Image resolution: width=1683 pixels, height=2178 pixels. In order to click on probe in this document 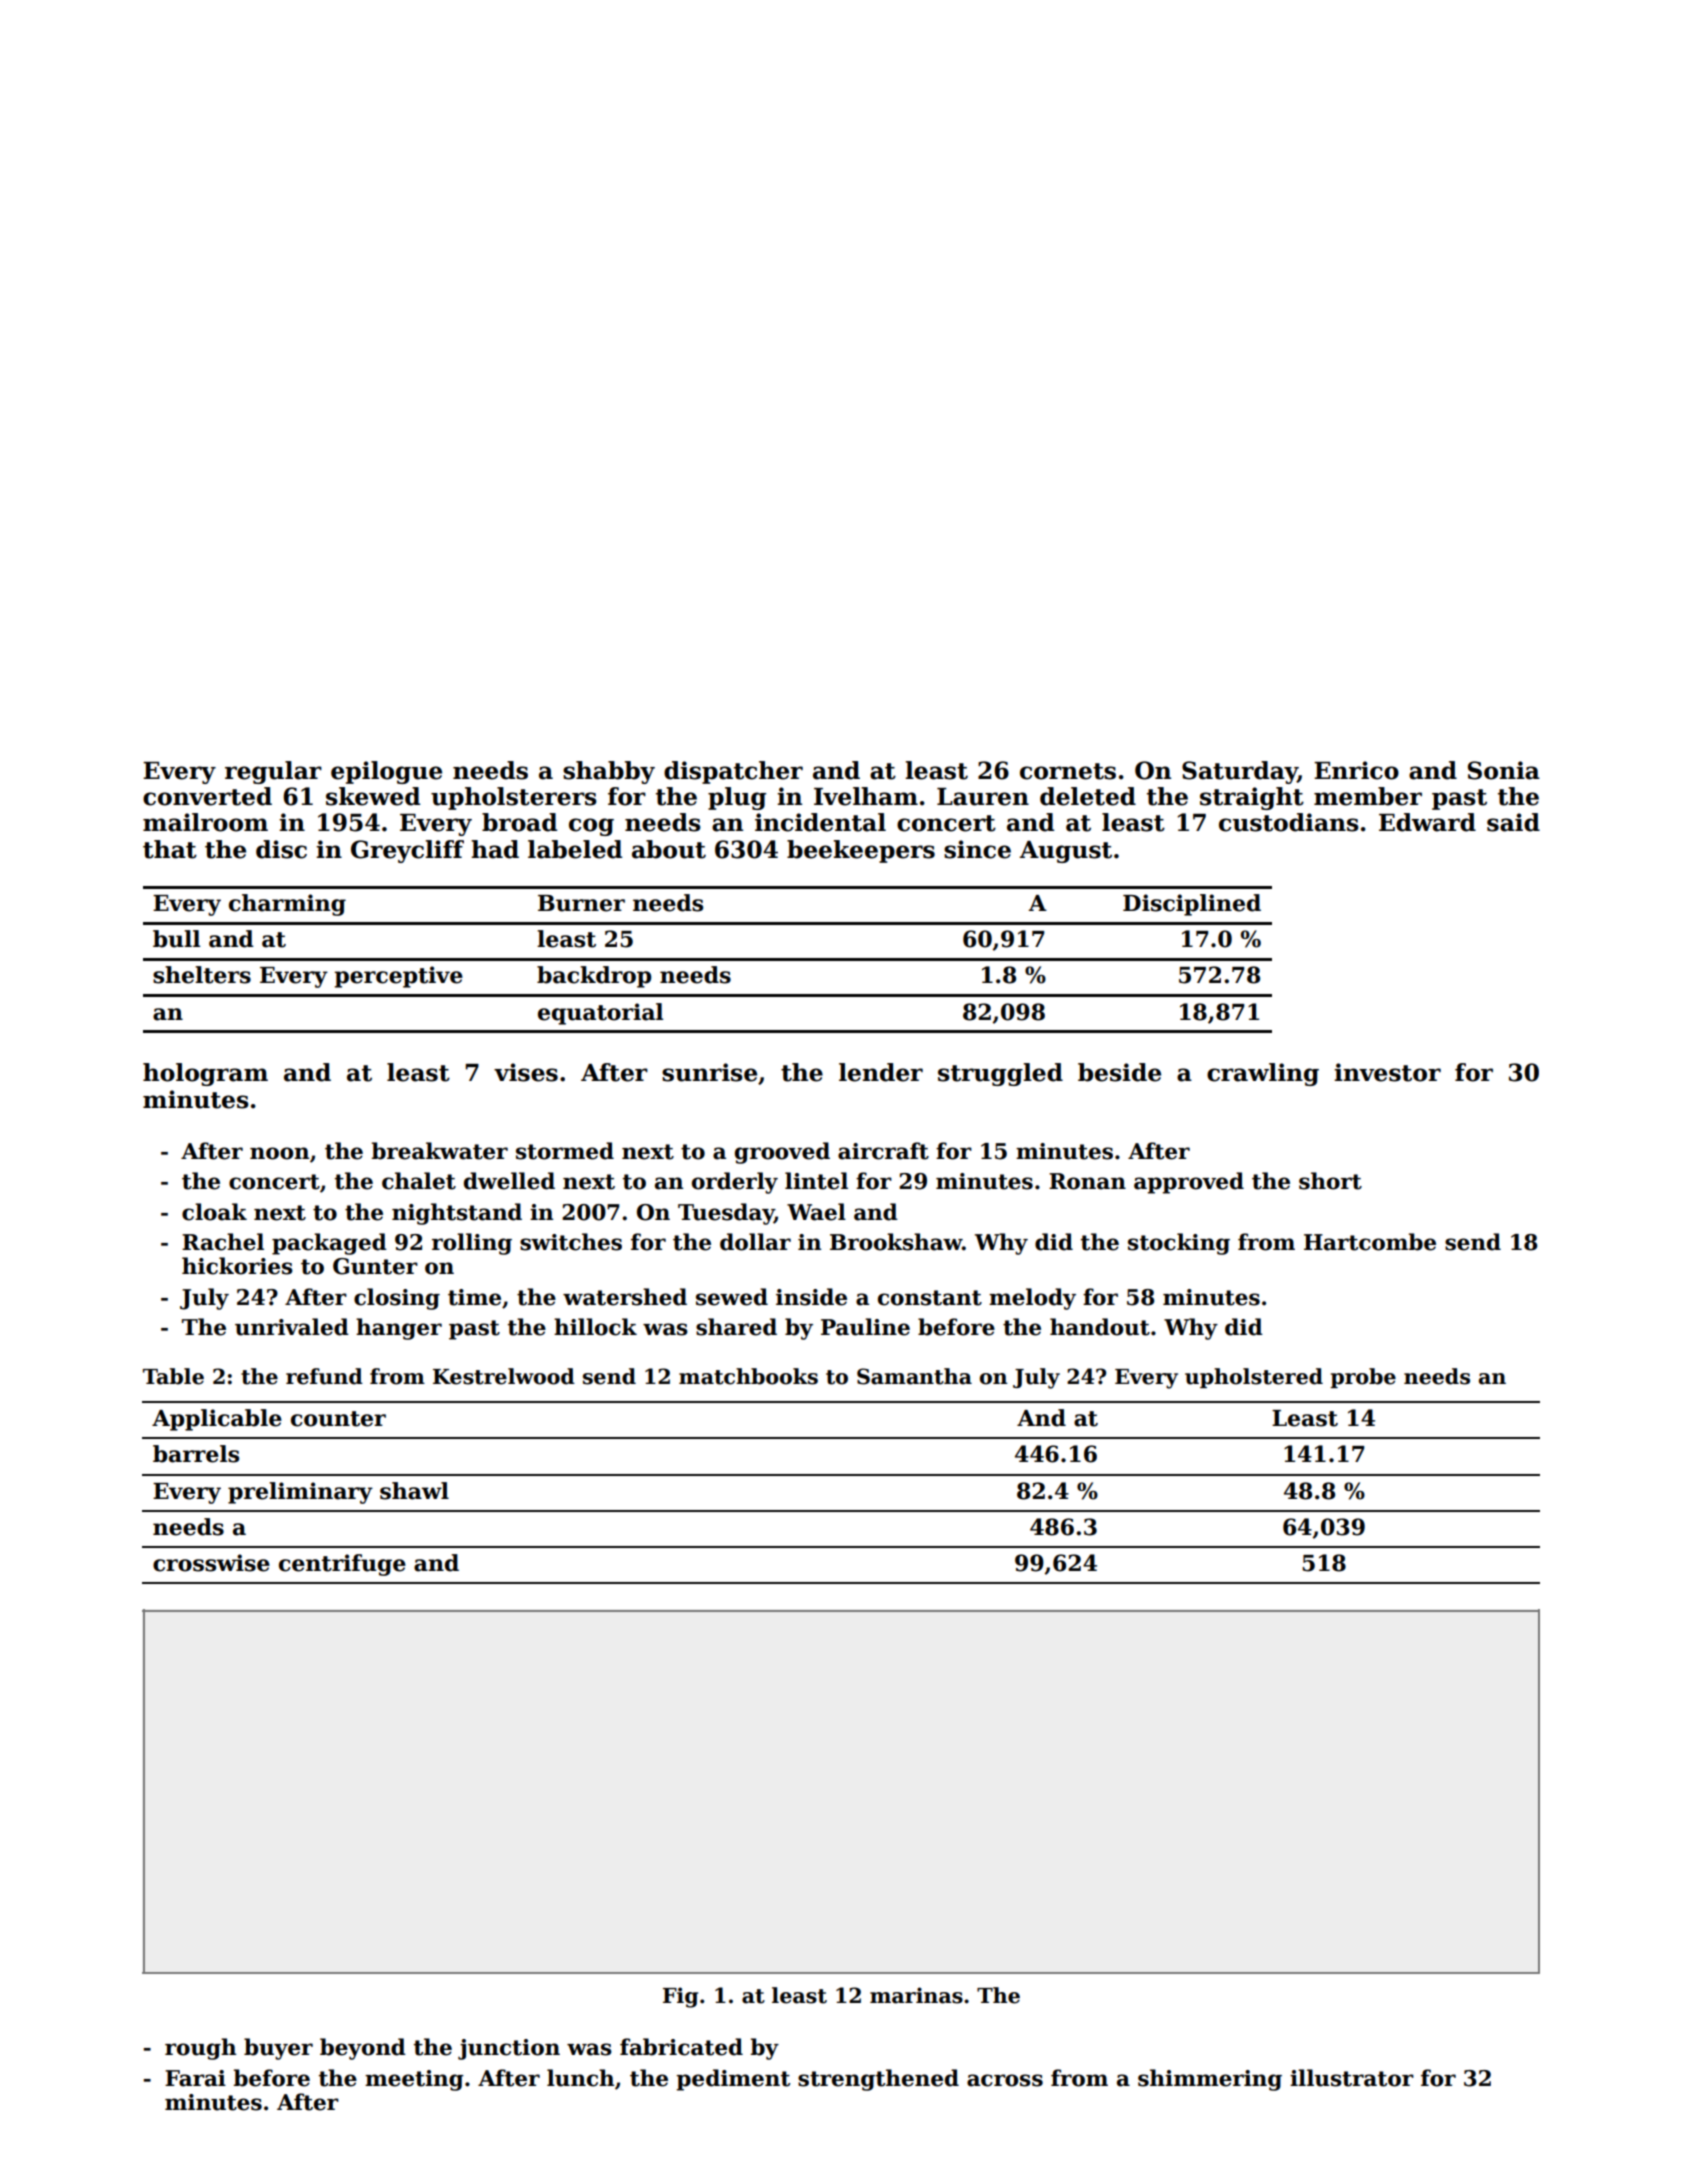, I will do `click(1363, 1378)`.
